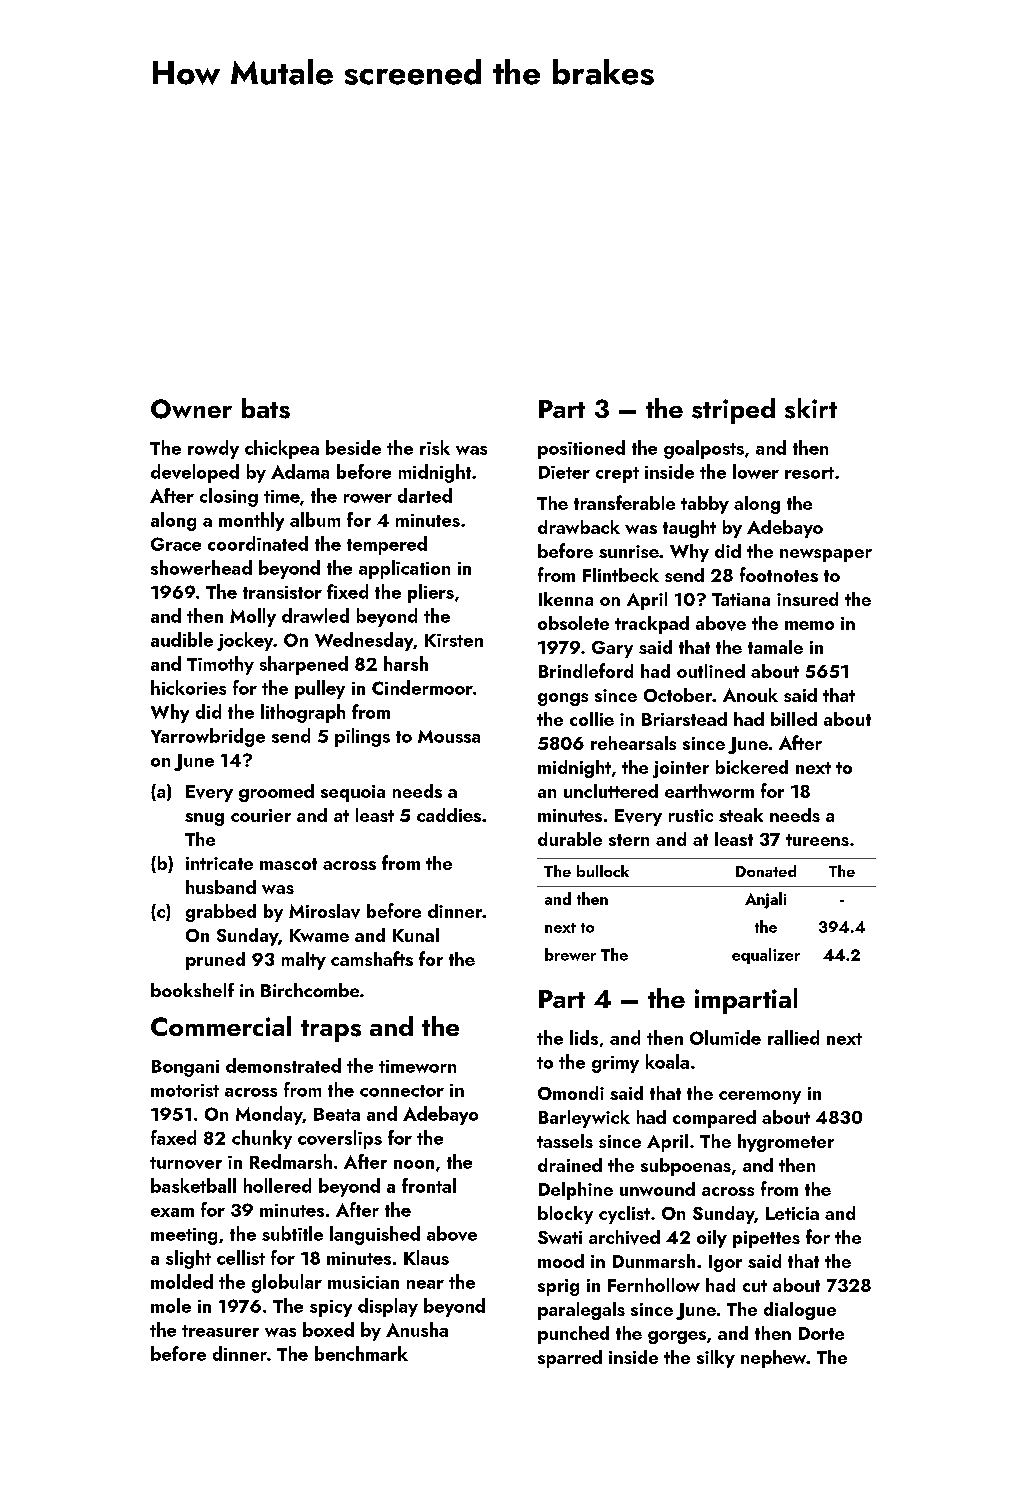  Describe the element at coordinates (705, 505) in the screenshot. I see `tabby` at that location.
